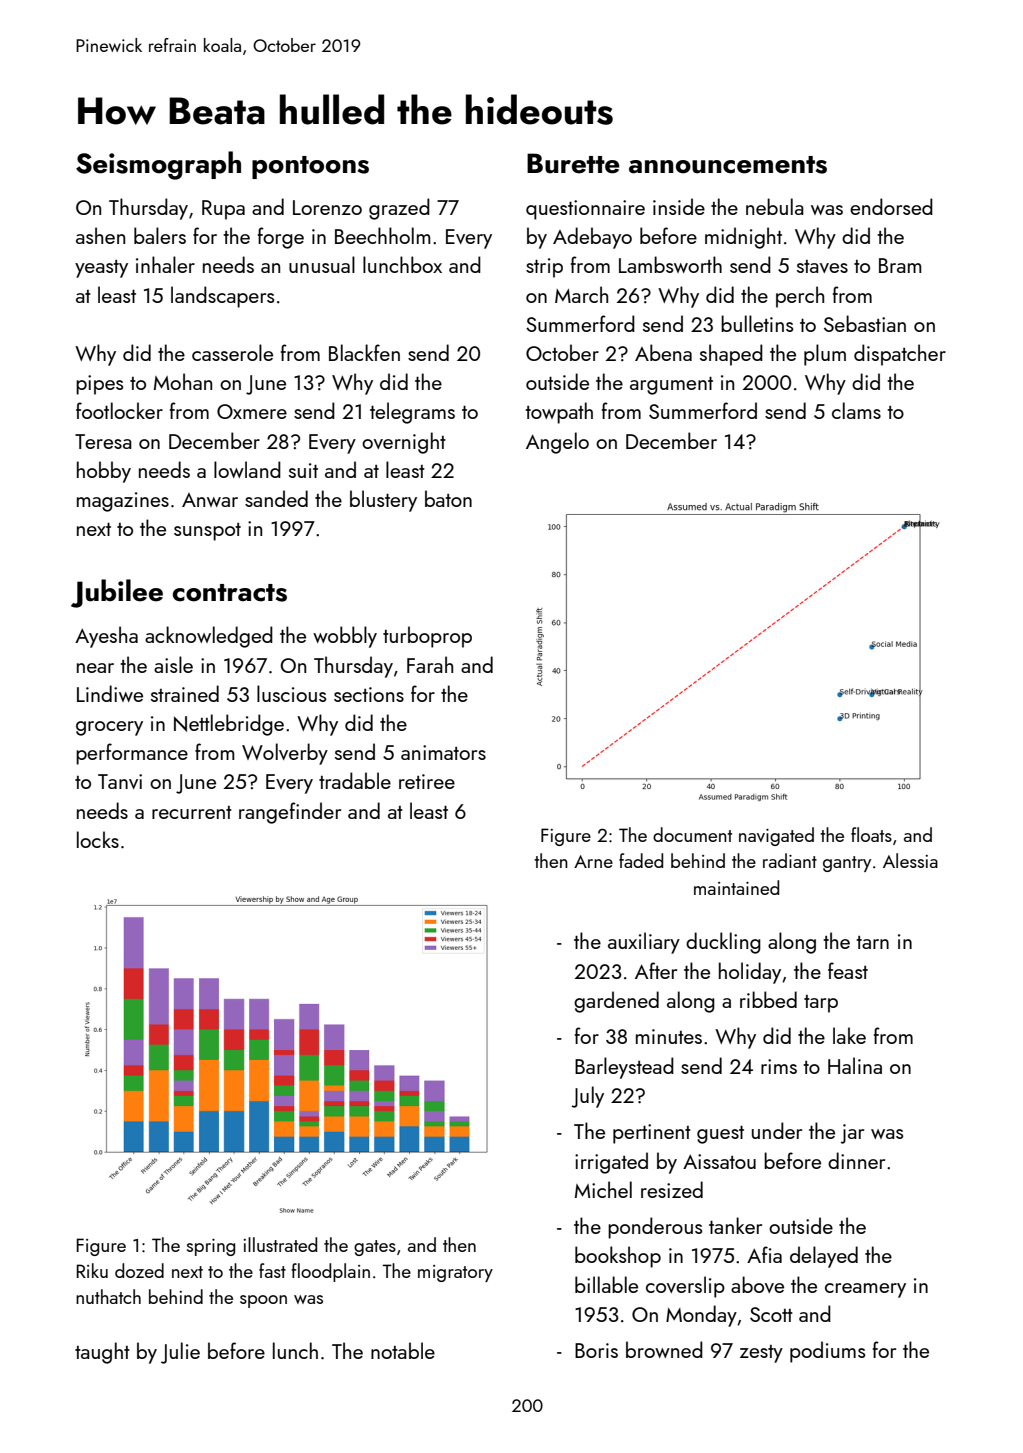 The height and width of the screenshot is (1453, 1023). I want to click on pontoons, so click(310, 167).
